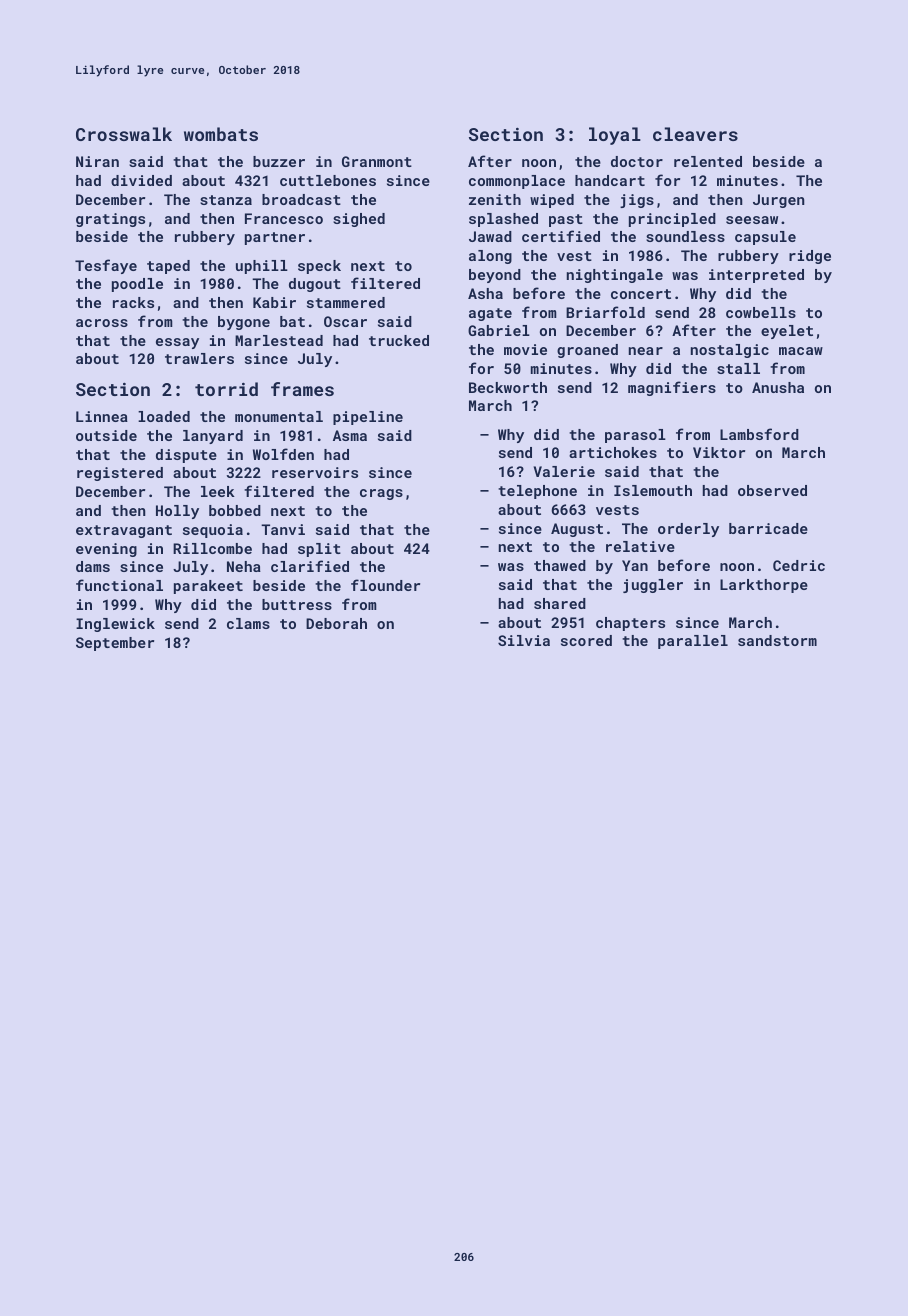 This screenshot has width=908, height=1316. What do you see at coordinates (115, 644) in the screenshot?
I see `September` at bounding box center [115, 644].
